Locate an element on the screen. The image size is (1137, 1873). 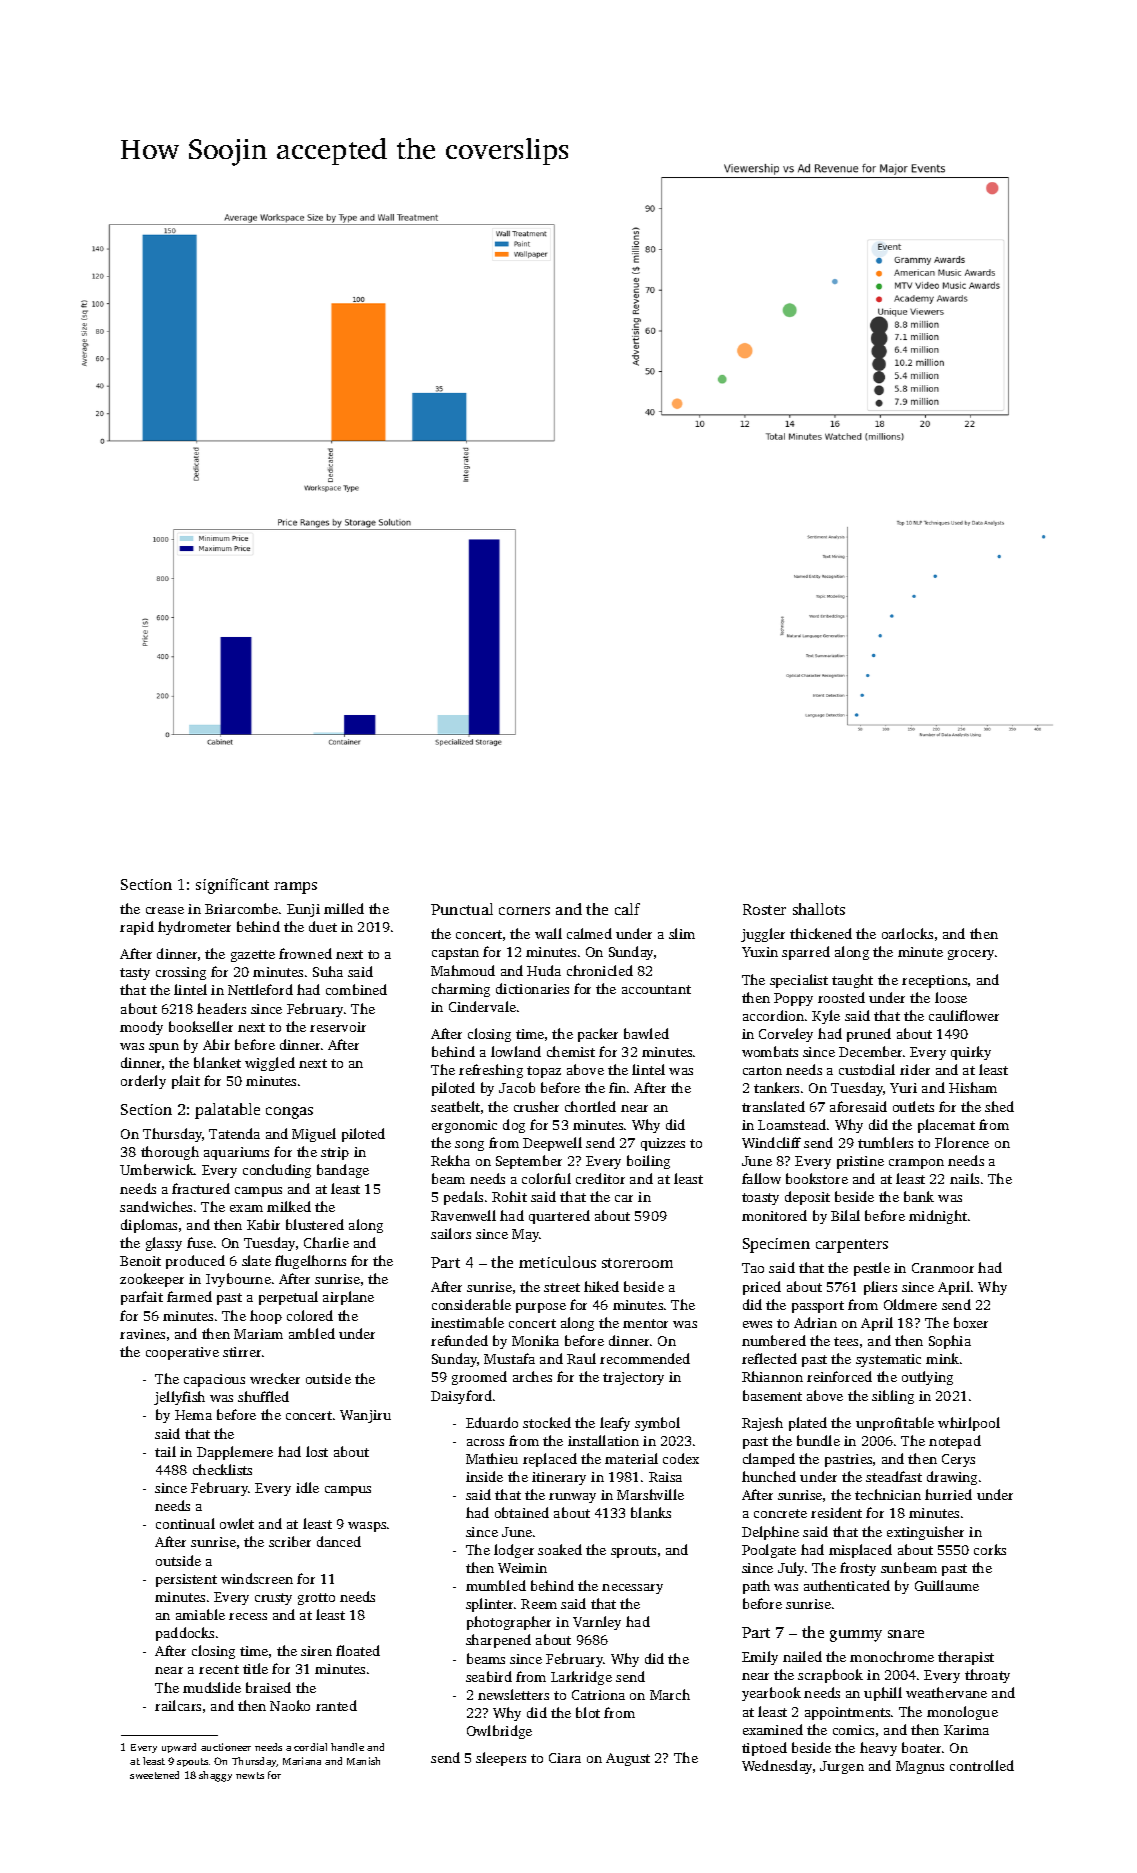
bawled is located at coordinates (646, 1033).
